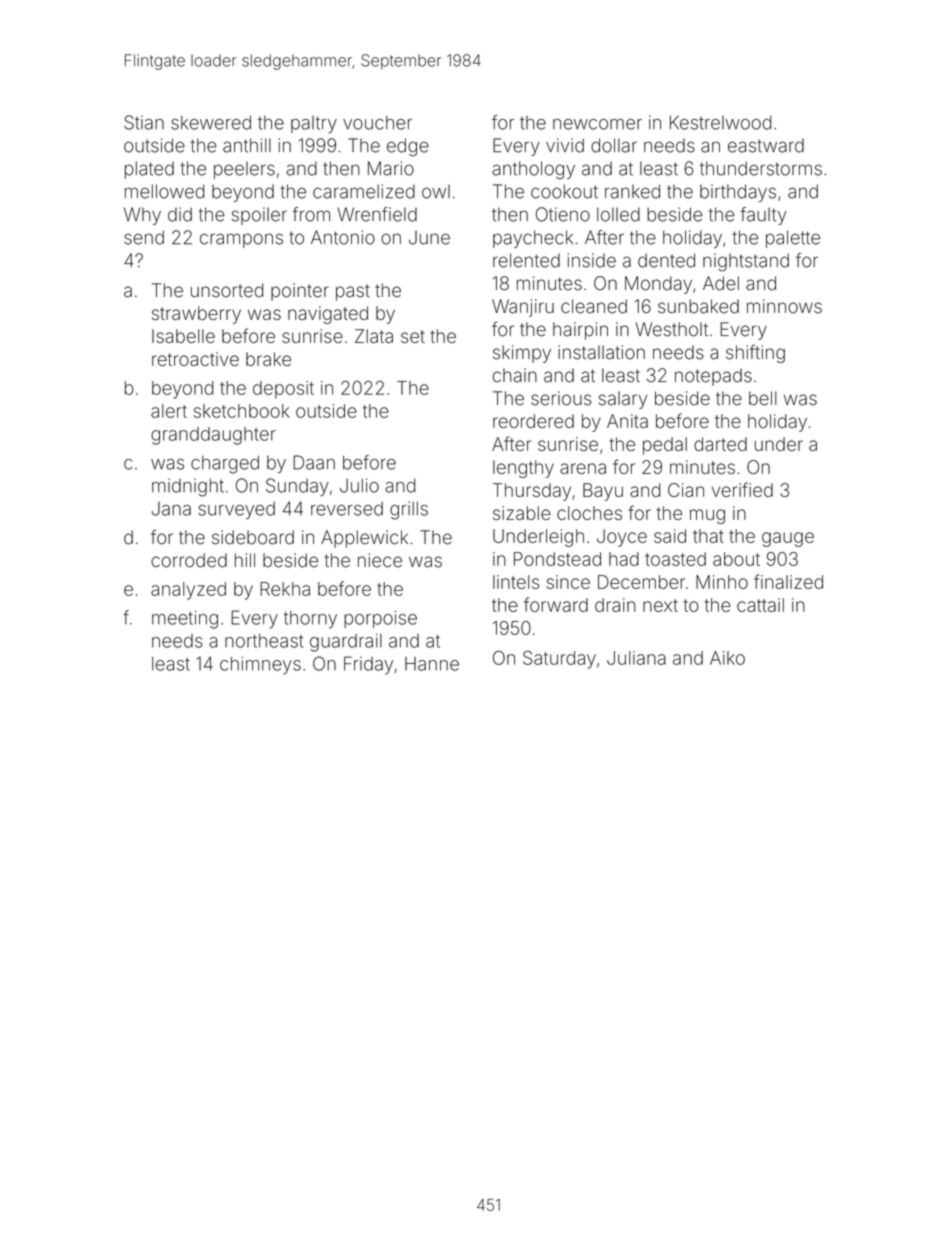  What do you see at coordinates (666, 260) in the image?
I see `dented` at bounding box center [666, 260].
